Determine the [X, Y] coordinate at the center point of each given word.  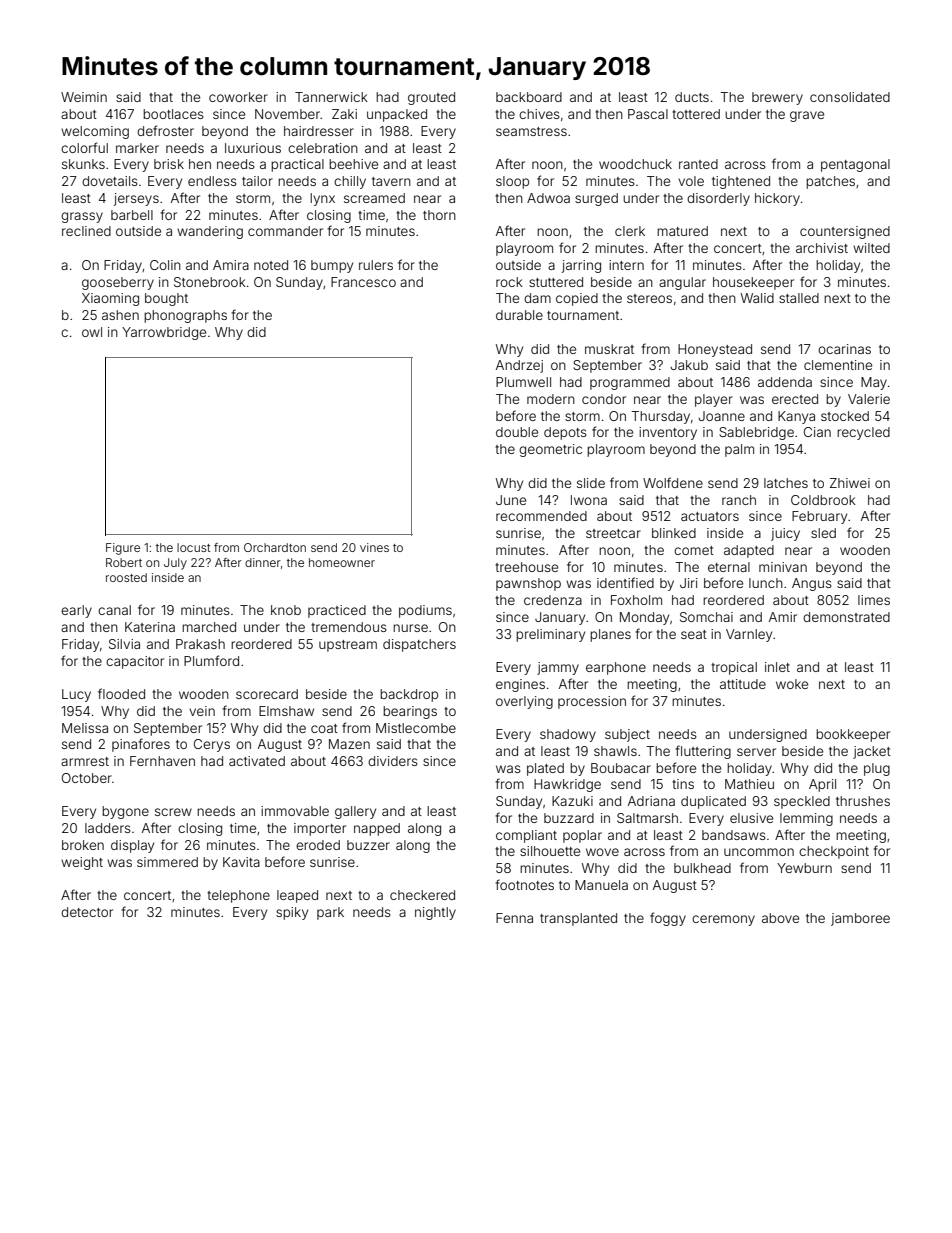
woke [792, 684]
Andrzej [519, 366]
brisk [169, 164]
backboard [529, 97]
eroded [318, 845]
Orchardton [275, 547]
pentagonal [855, 165]
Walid [757, 298]
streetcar [613, 533]
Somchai [706, 617]
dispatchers [419, 645]
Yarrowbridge [164, 333]
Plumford [211, 660]
